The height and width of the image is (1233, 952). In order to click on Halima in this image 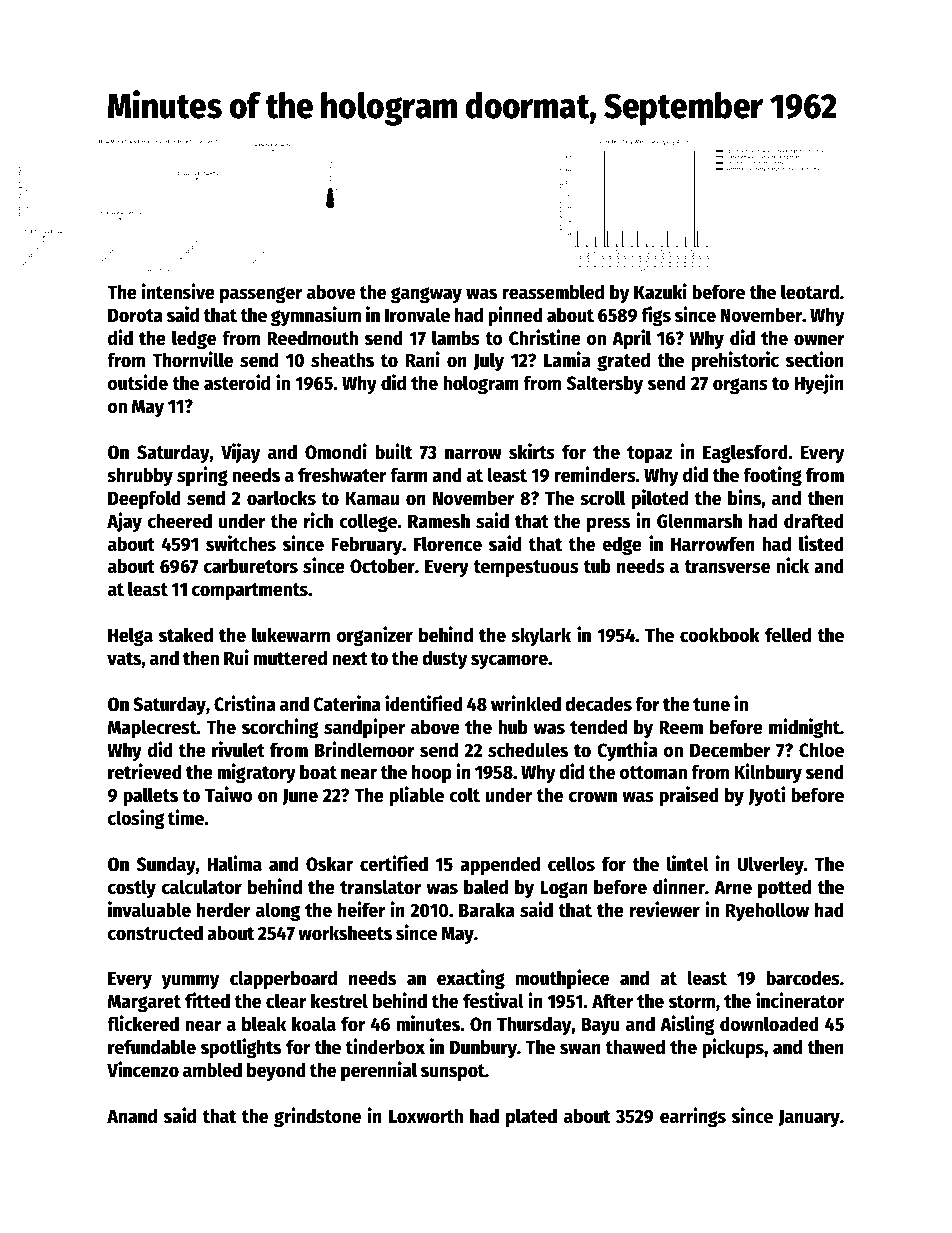, I will do `click(235, 863)`.
